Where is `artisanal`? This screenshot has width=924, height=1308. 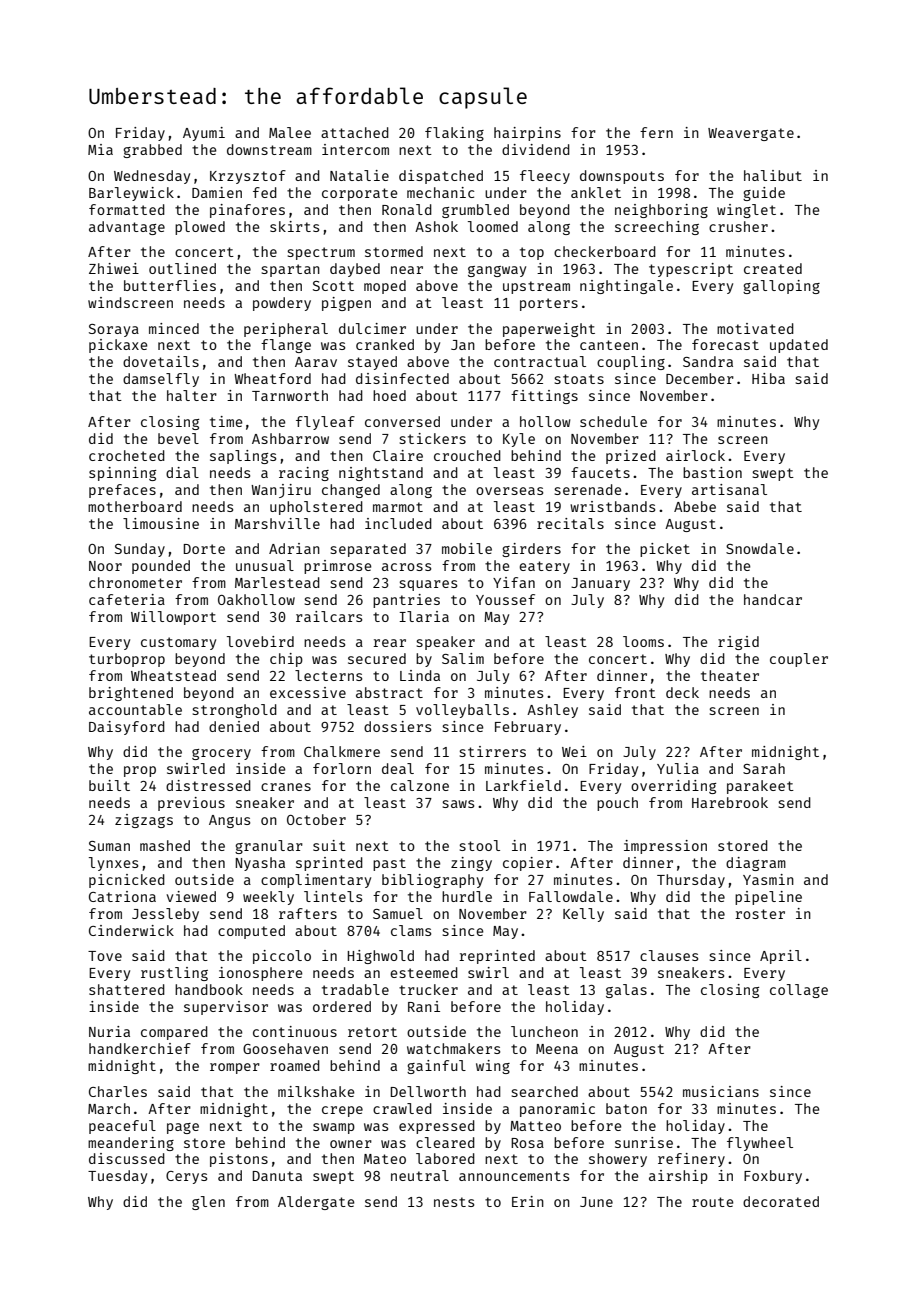
artisanal is located at coordinates (729, 489).
